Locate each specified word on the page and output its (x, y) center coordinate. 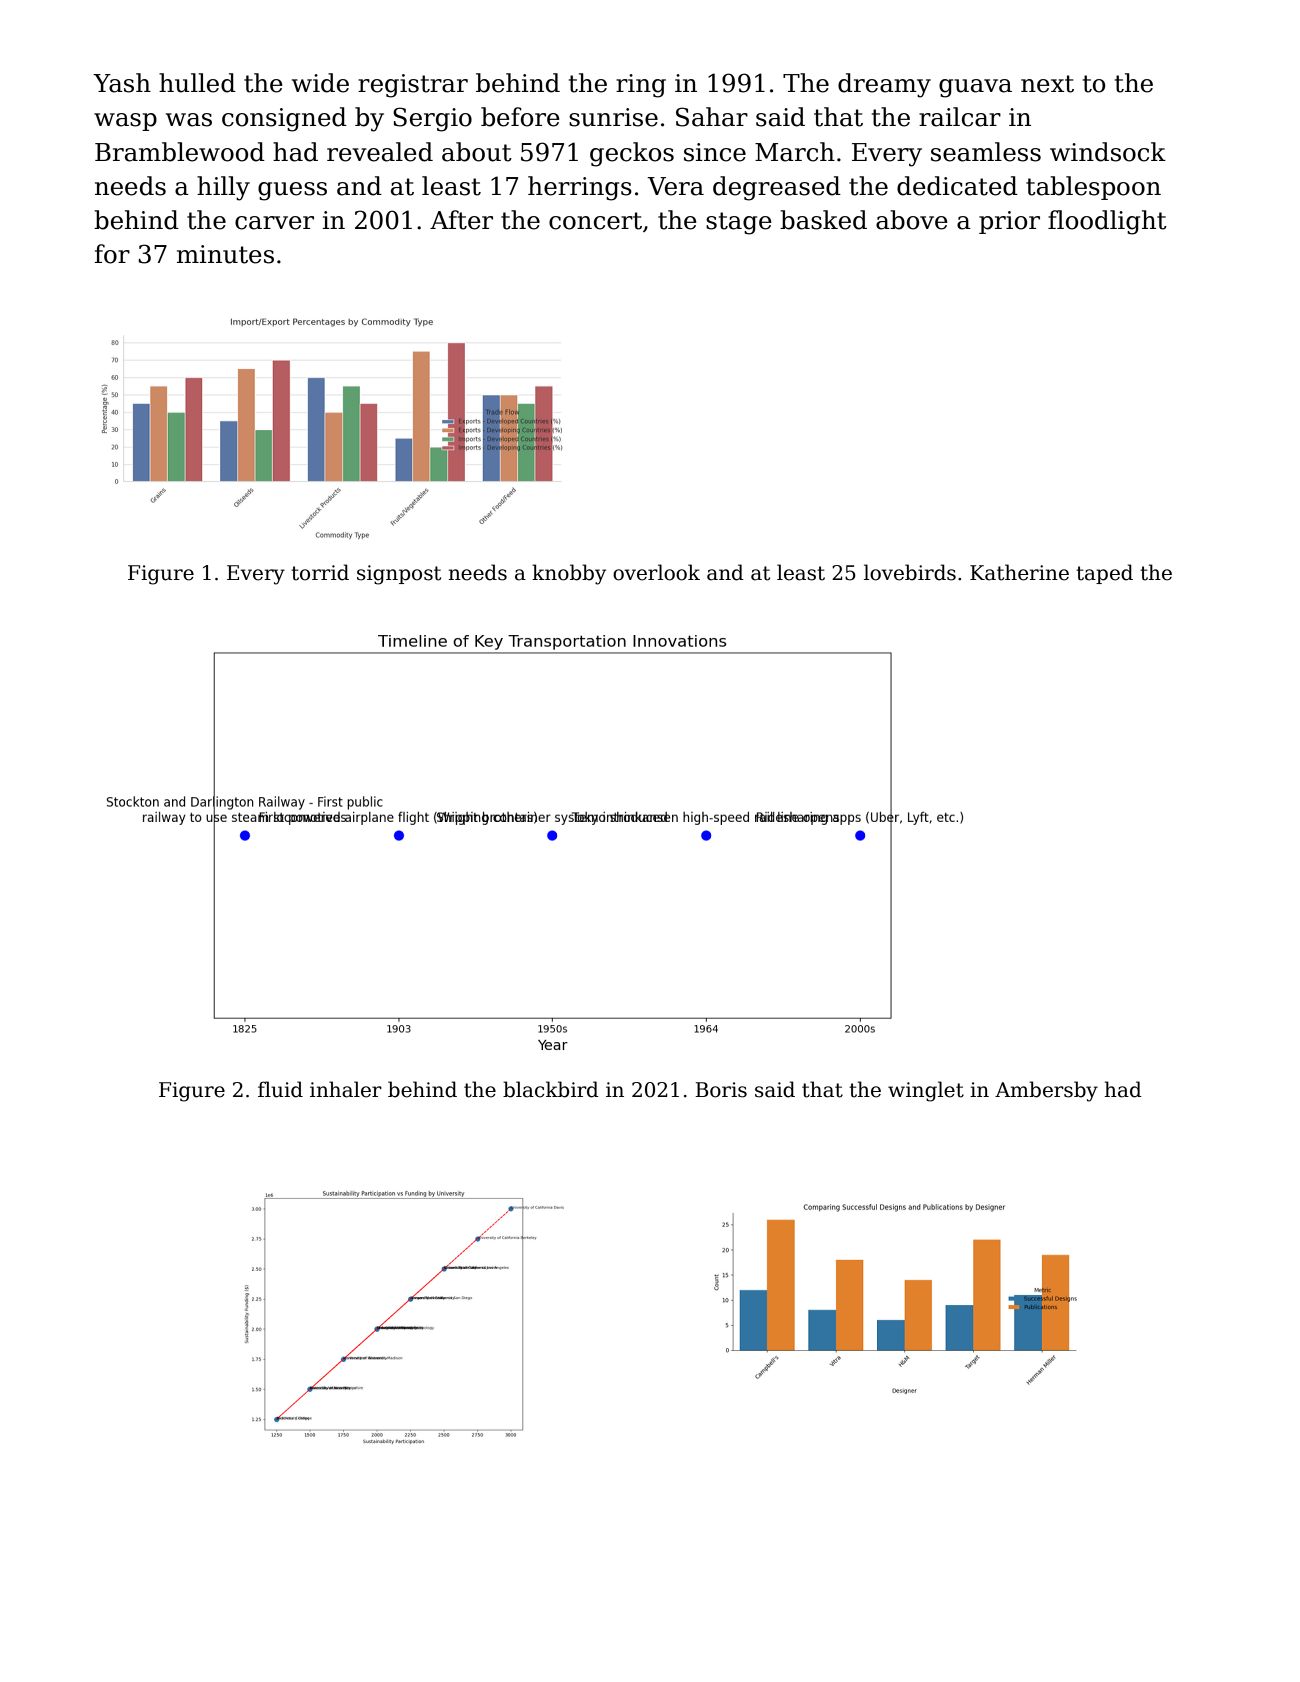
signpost (399, 575)
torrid (320, 572)
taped (1104, 574)
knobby (569, 574)
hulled (197, 83)
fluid (280, 1089)
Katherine (1019, 572)
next (1047, 84)
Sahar (712, 117)
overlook (656, 572)
